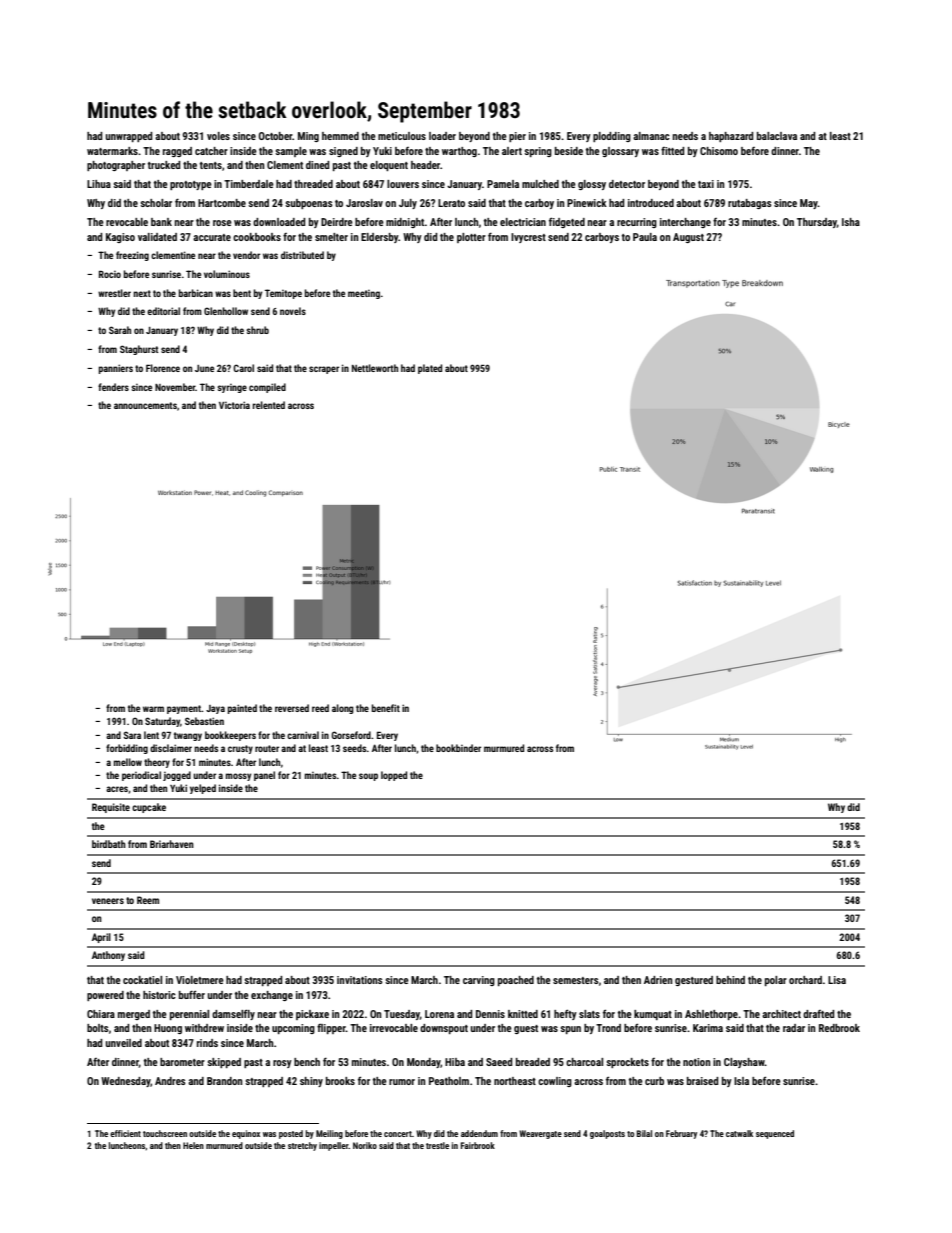  What do you see at coordinates (234, 405) in the image?
I see `Victoria` at bounding box center [234, 405].
